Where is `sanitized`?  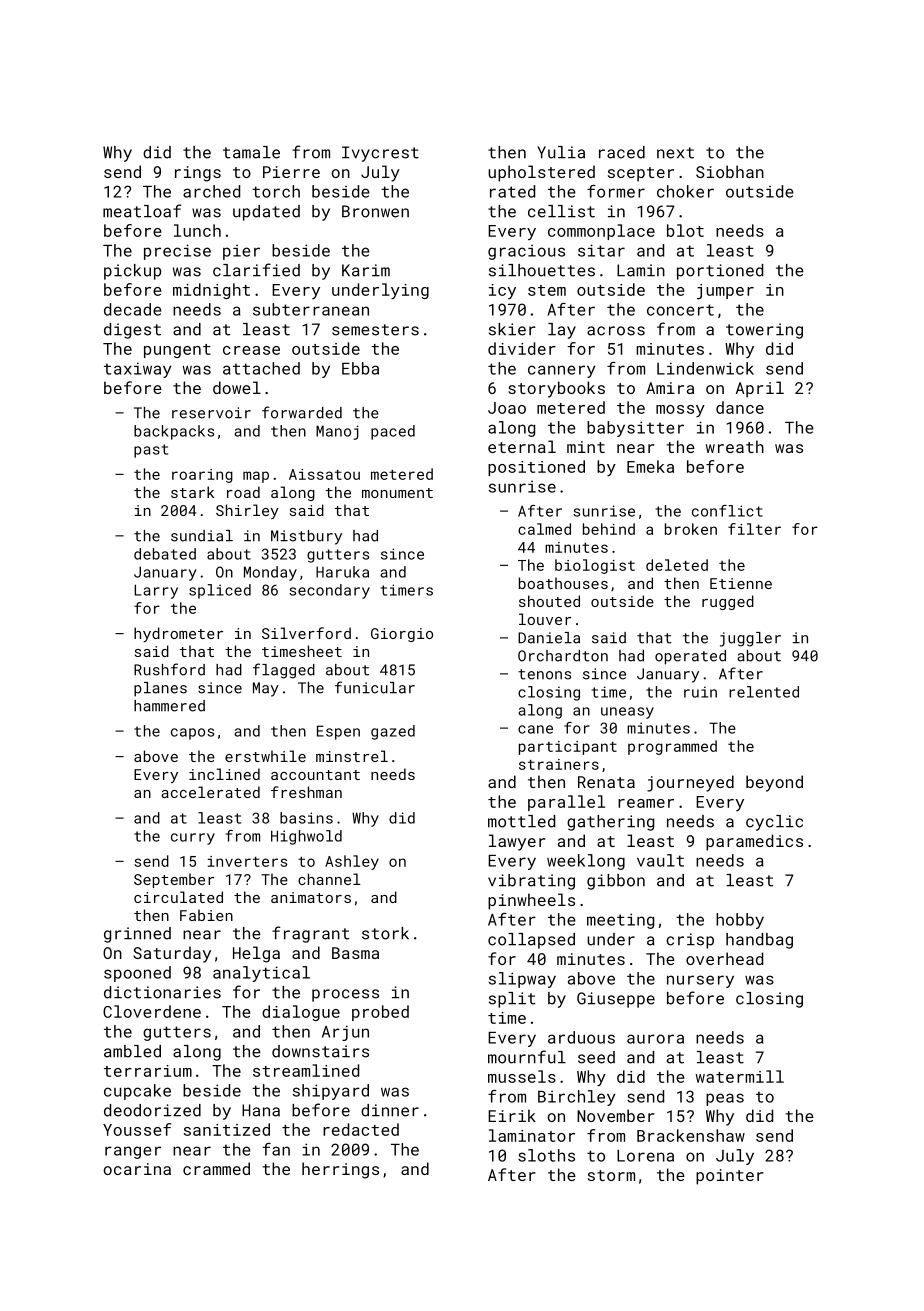
sanitized is located at coordinates (227, 1129).
